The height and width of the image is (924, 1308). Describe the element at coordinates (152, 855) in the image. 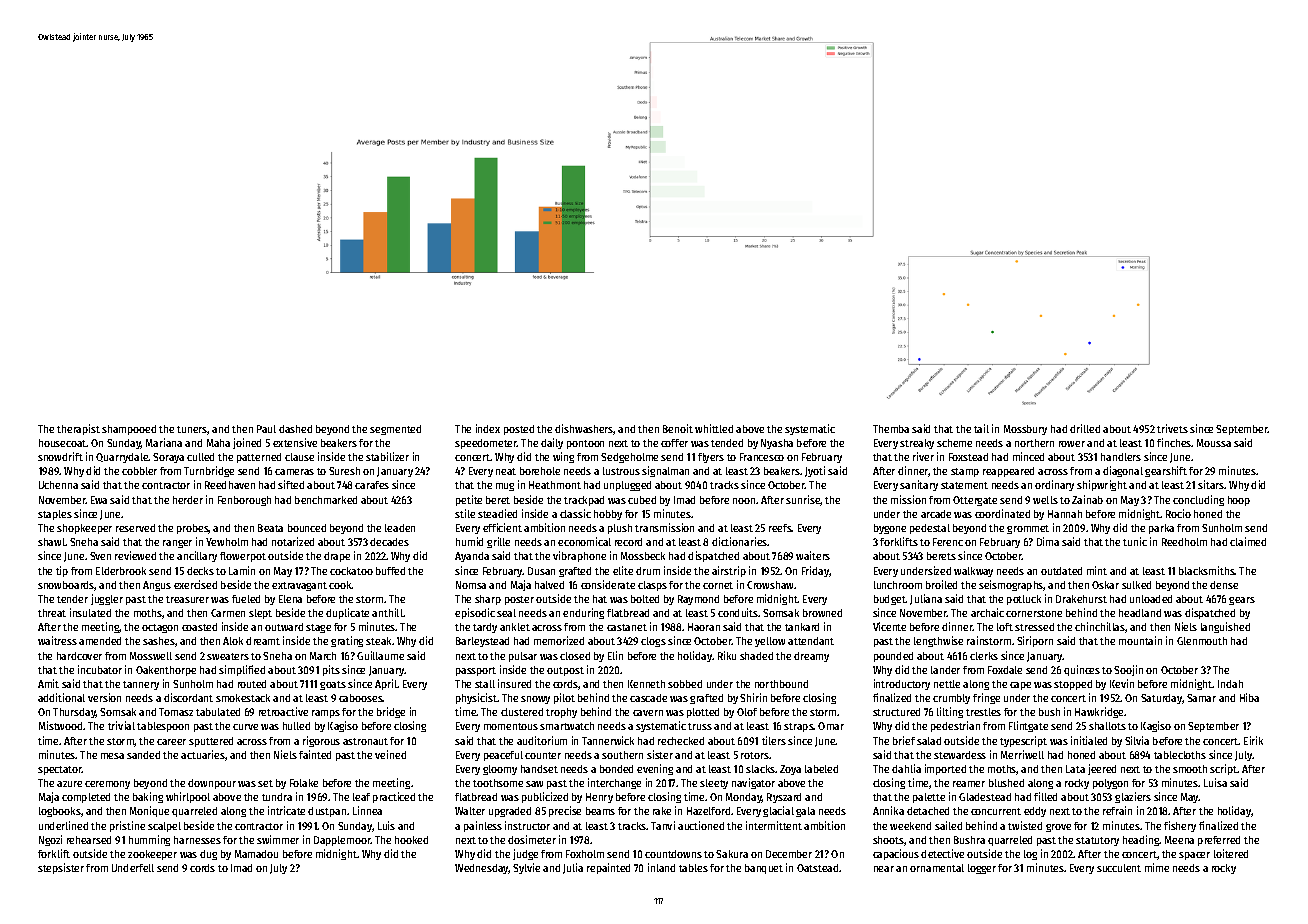

I see `zookeeper` at that location.
